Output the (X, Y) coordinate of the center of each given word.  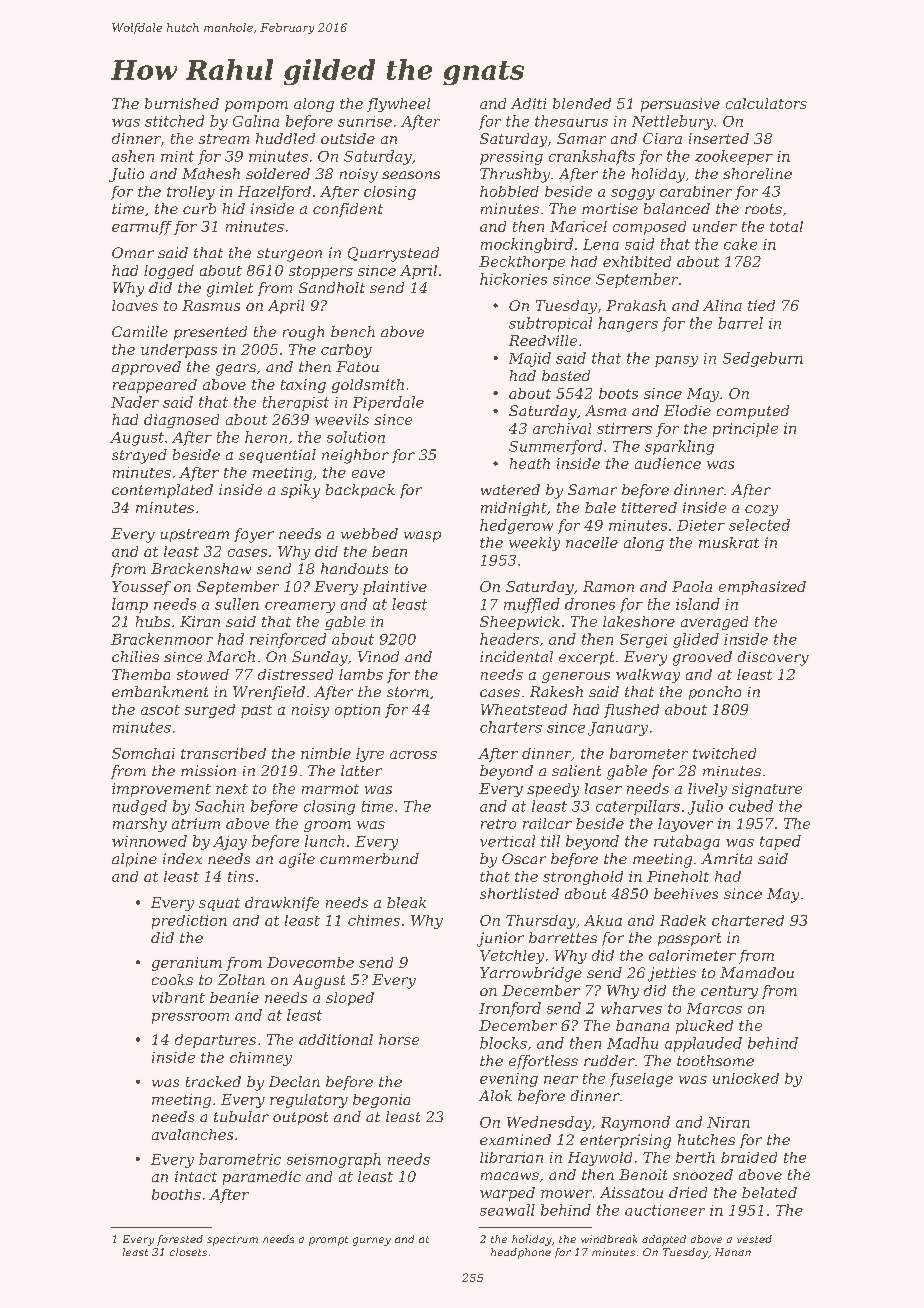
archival (562, 428)
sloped (350, 999)
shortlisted (519, 893)
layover (685, 825)
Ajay (230, 843)
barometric (240, 1159)
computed (753, 412)
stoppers (321, 272)
